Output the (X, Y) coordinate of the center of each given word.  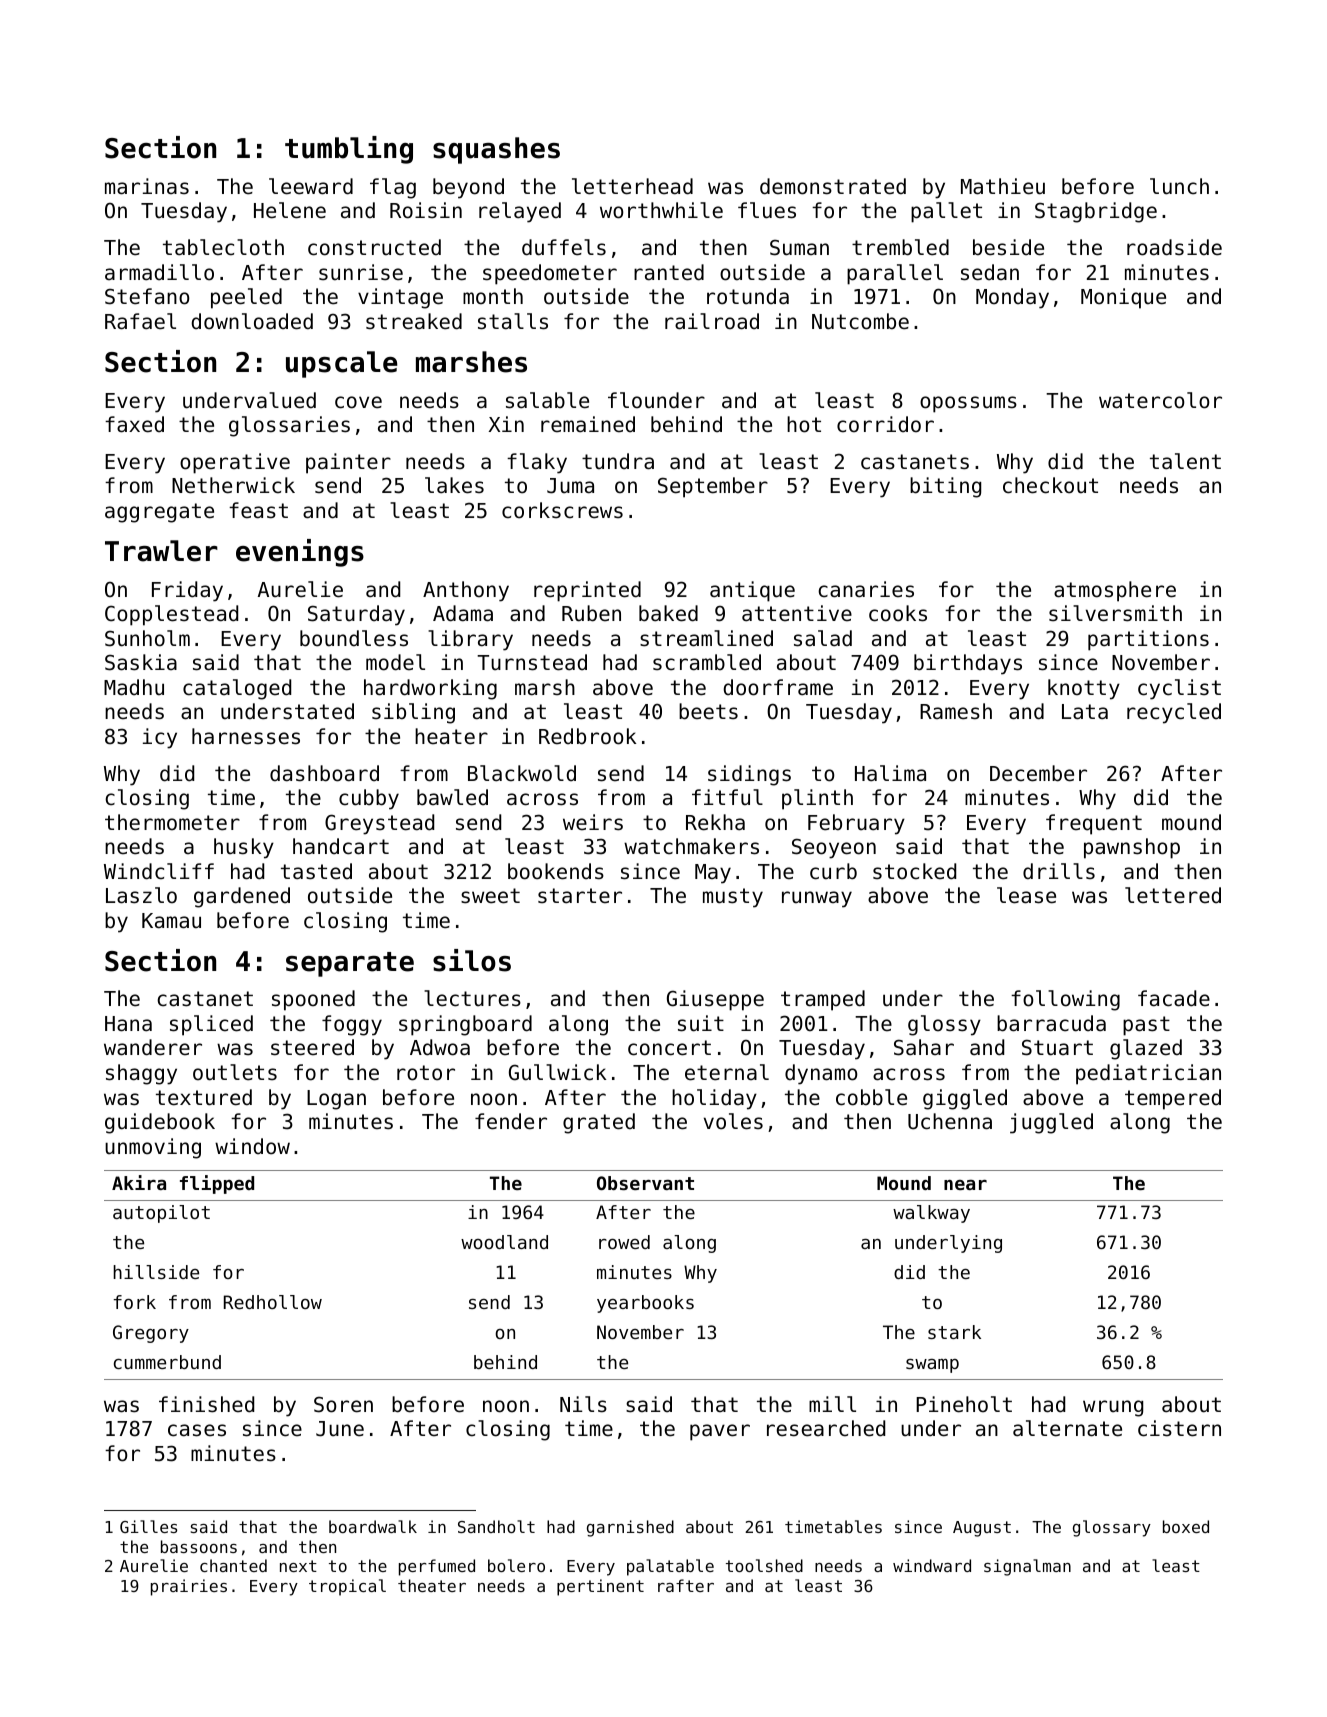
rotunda (748, 296)
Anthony (466, 591)
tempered (1173, 1099)
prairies (189, 1587)
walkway (931, 1214)
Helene (290, 210)
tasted (316, 871)
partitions (1148, 640)
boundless (354, 638)
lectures (472, 998)
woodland (504, 1242)
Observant (645, 1183)
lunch (1179, 186)
